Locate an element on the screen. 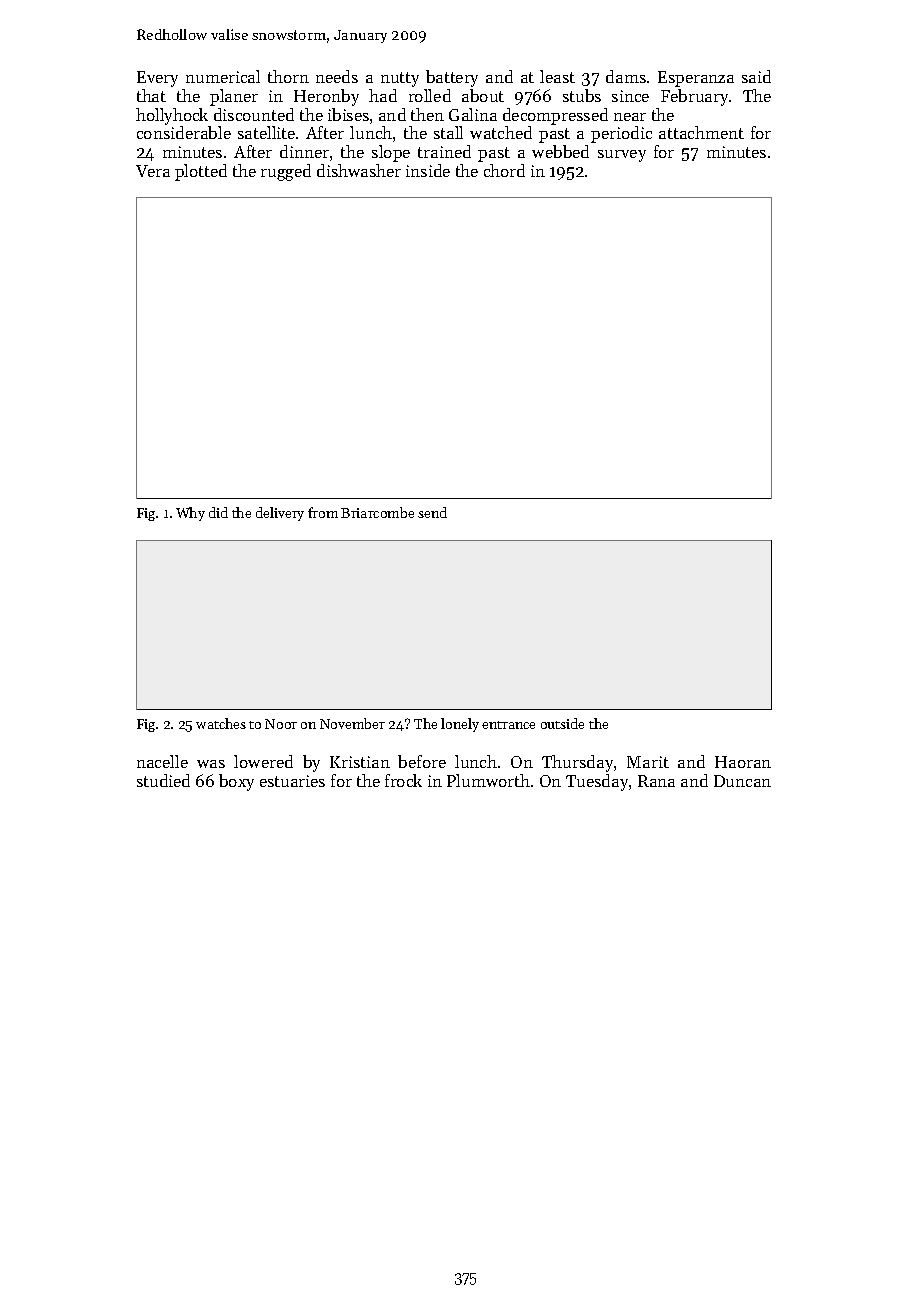  attachment is located at coordinates (701, 132).
